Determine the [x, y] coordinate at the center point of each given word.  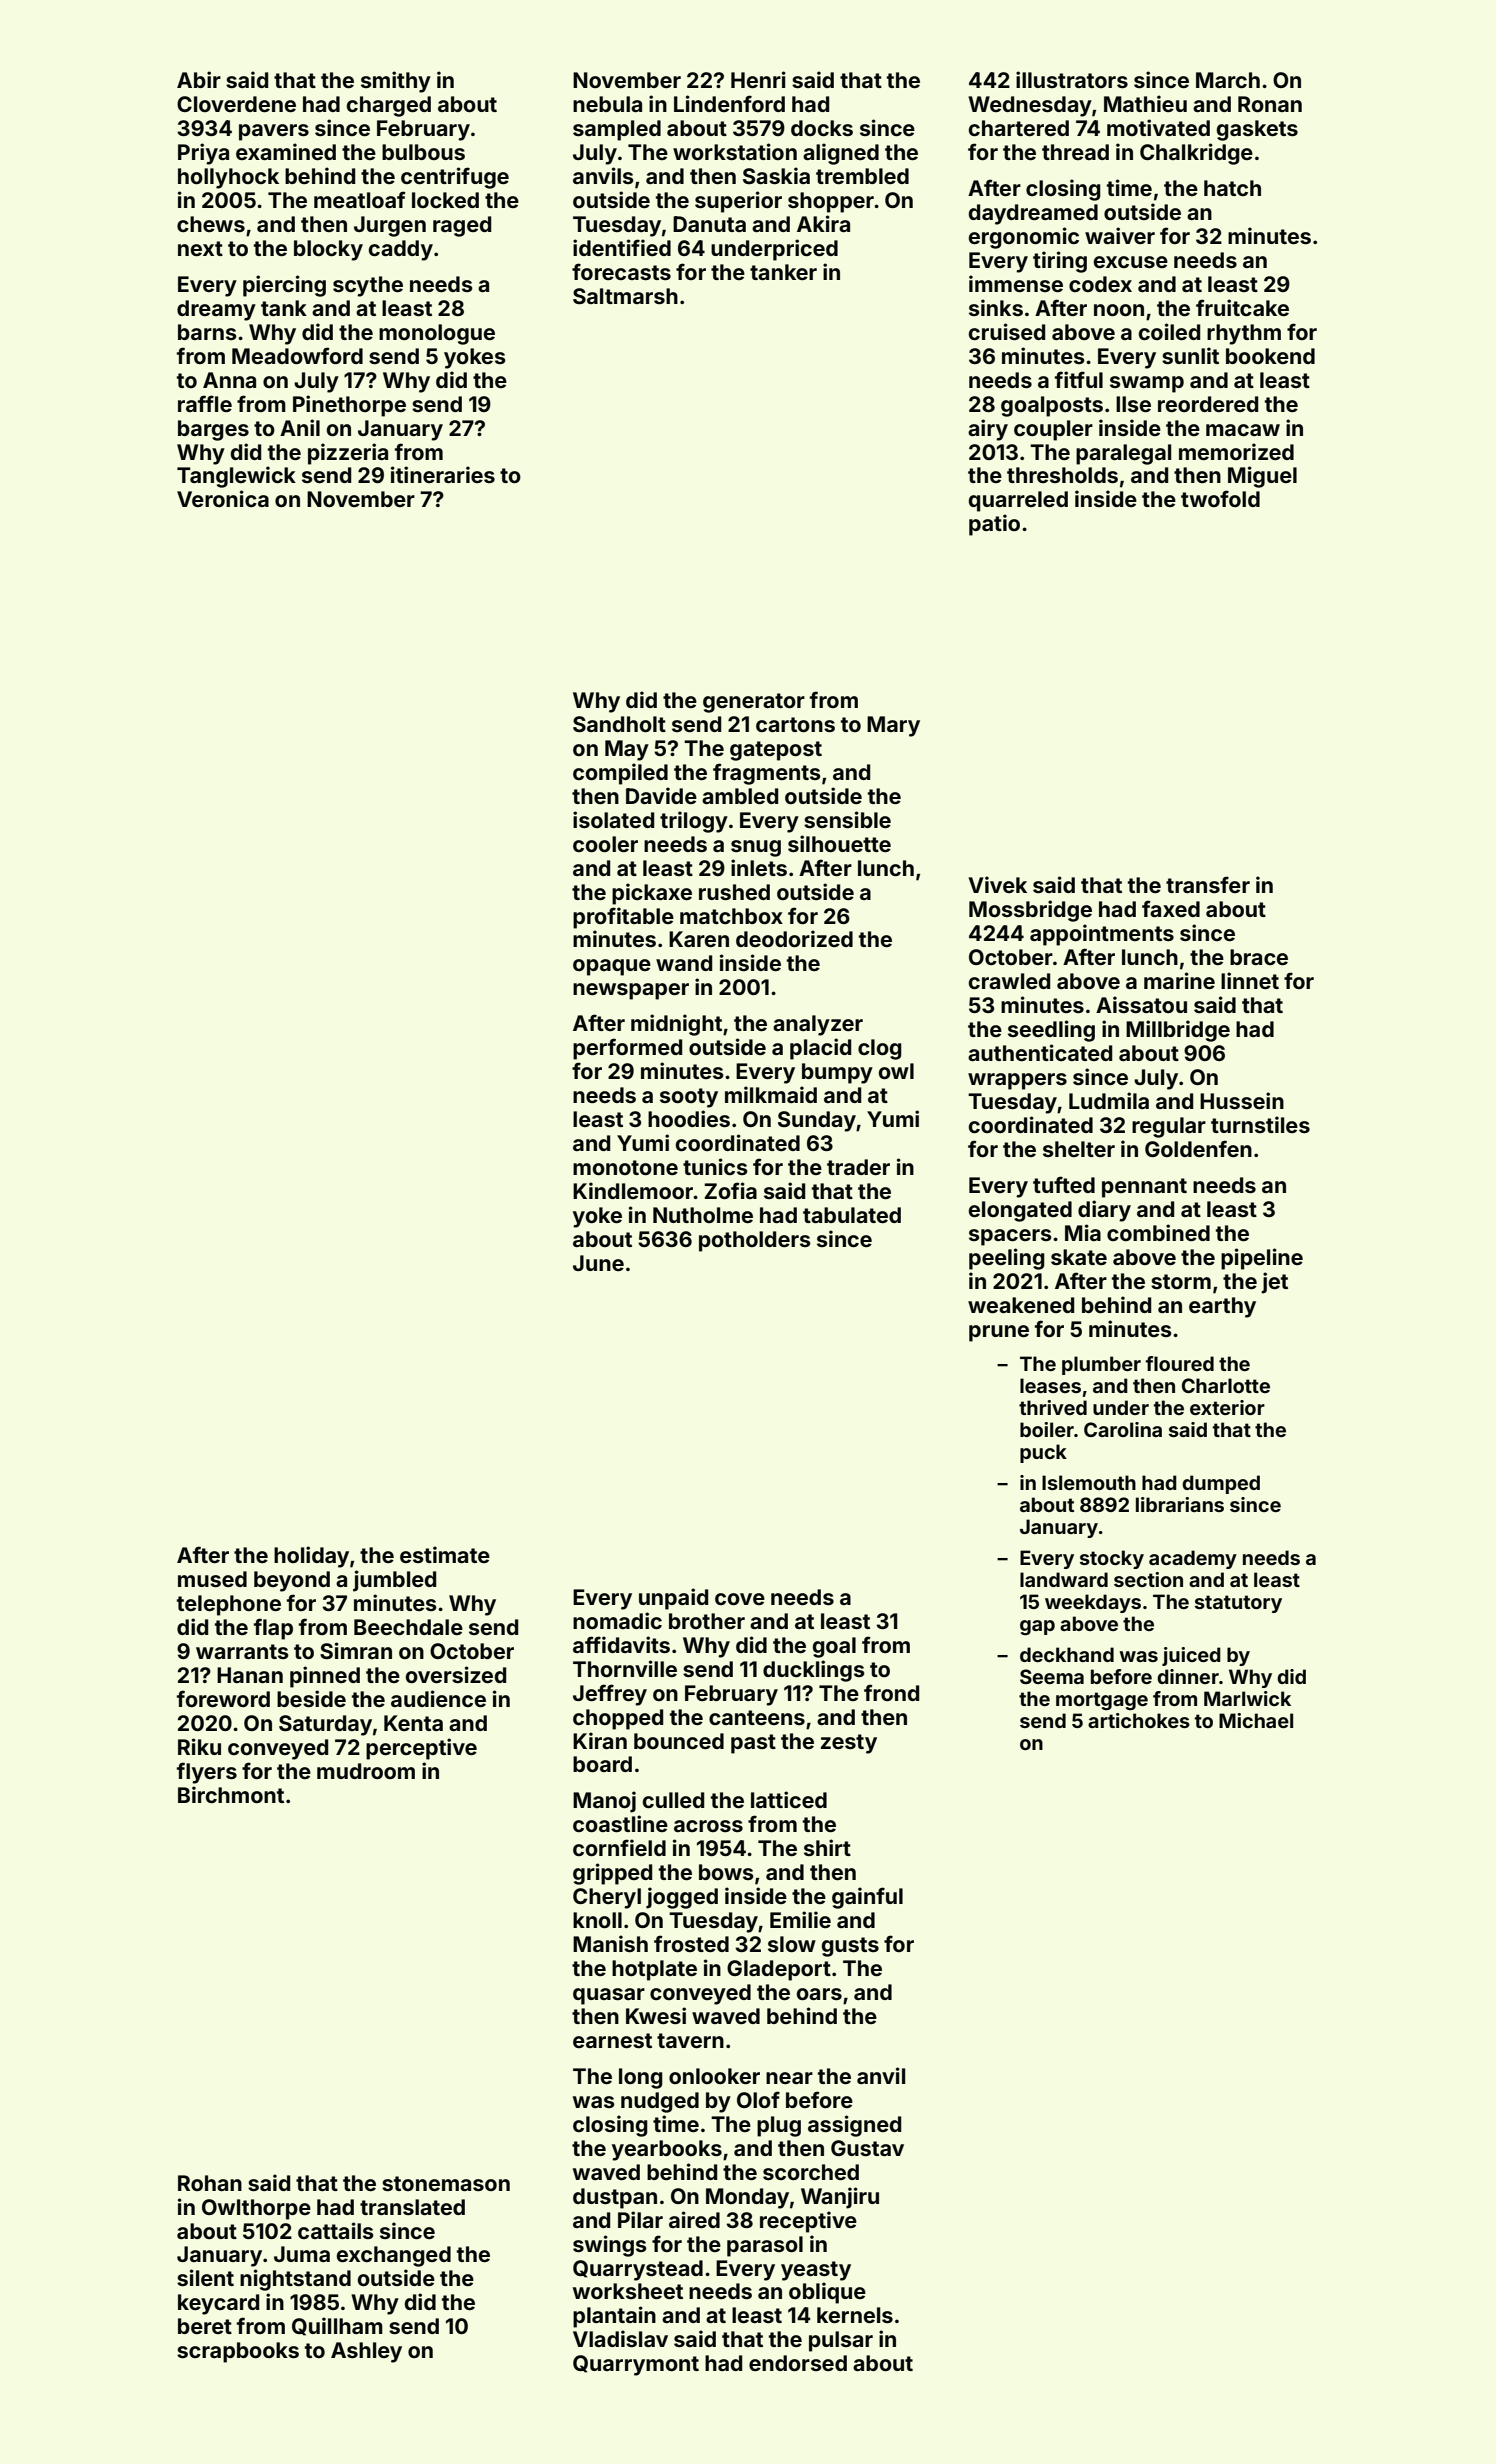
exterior [1227, 1407]
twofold [1220, 498]
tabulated [852, 1215]
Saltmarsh [625, 296]
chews [211, 224]
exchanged [394, 2256]
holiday [311, 1557]
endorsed [798, 2363]
